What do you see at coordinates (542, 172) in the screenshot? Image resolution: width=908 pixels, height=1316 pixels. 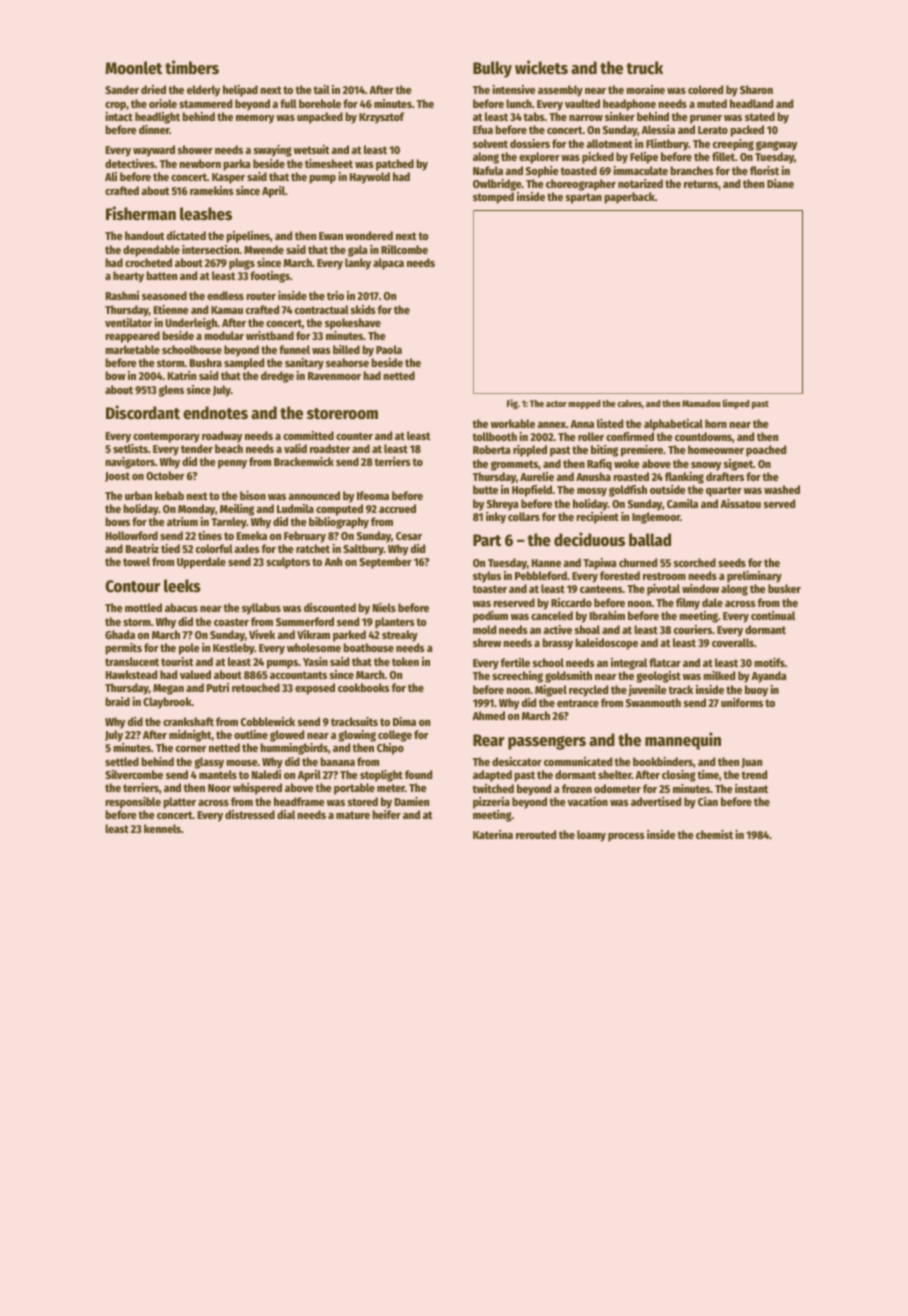 I see `Sophie` at bounding box center [542, 172].
